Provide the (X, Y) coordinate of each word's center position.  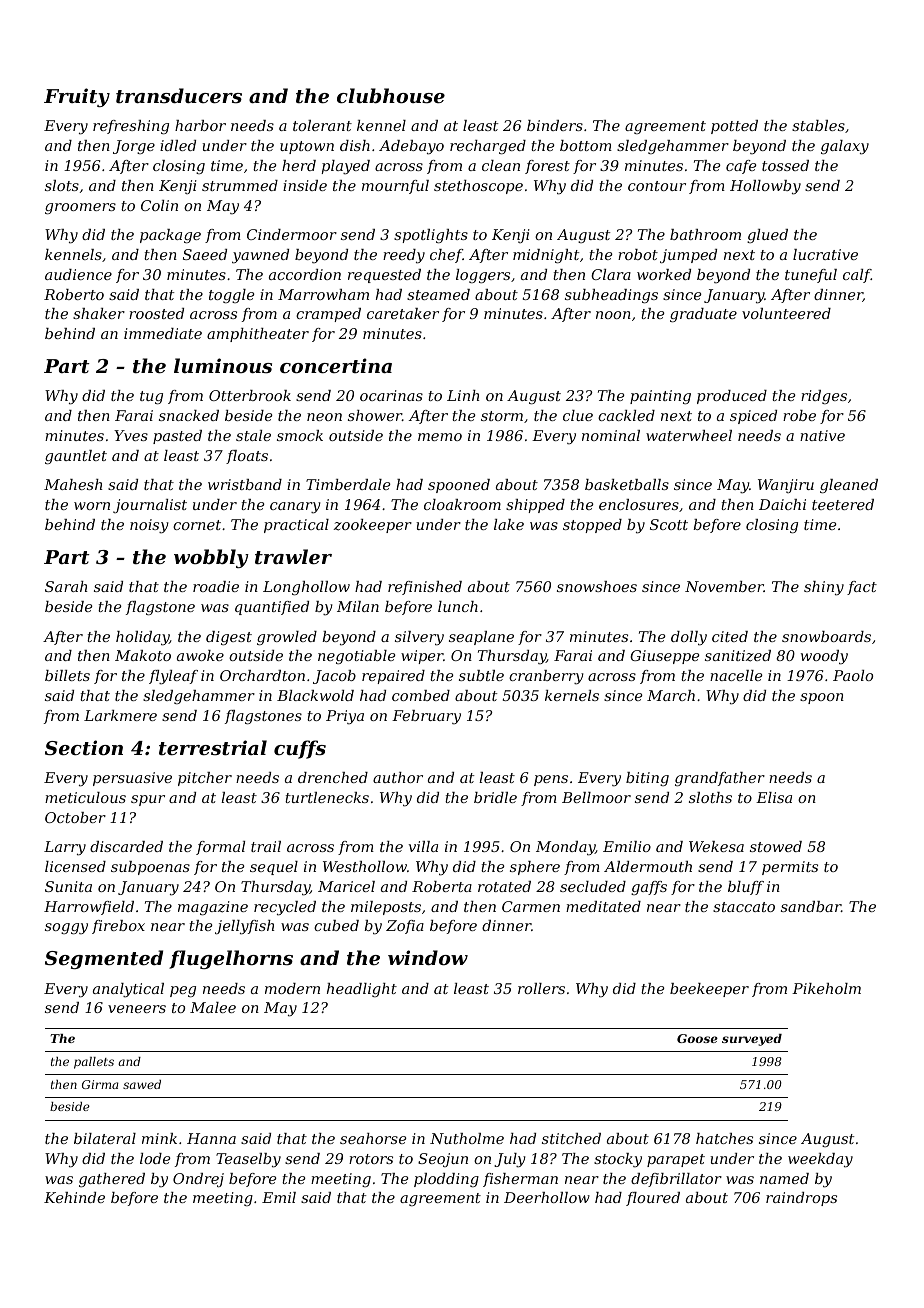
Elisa (774, 797)
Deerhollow (547, 1197)
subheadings (611, 296)
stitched (571, 1138)
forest (547, 167)
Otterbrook (250, 395)
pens (551, 780)
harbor (200, 125)
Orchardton (262, 675)
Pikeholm (826, 988)
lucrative (825, 254)
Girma (100, 1084)
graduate (703, 315)
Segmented (104, 959)
